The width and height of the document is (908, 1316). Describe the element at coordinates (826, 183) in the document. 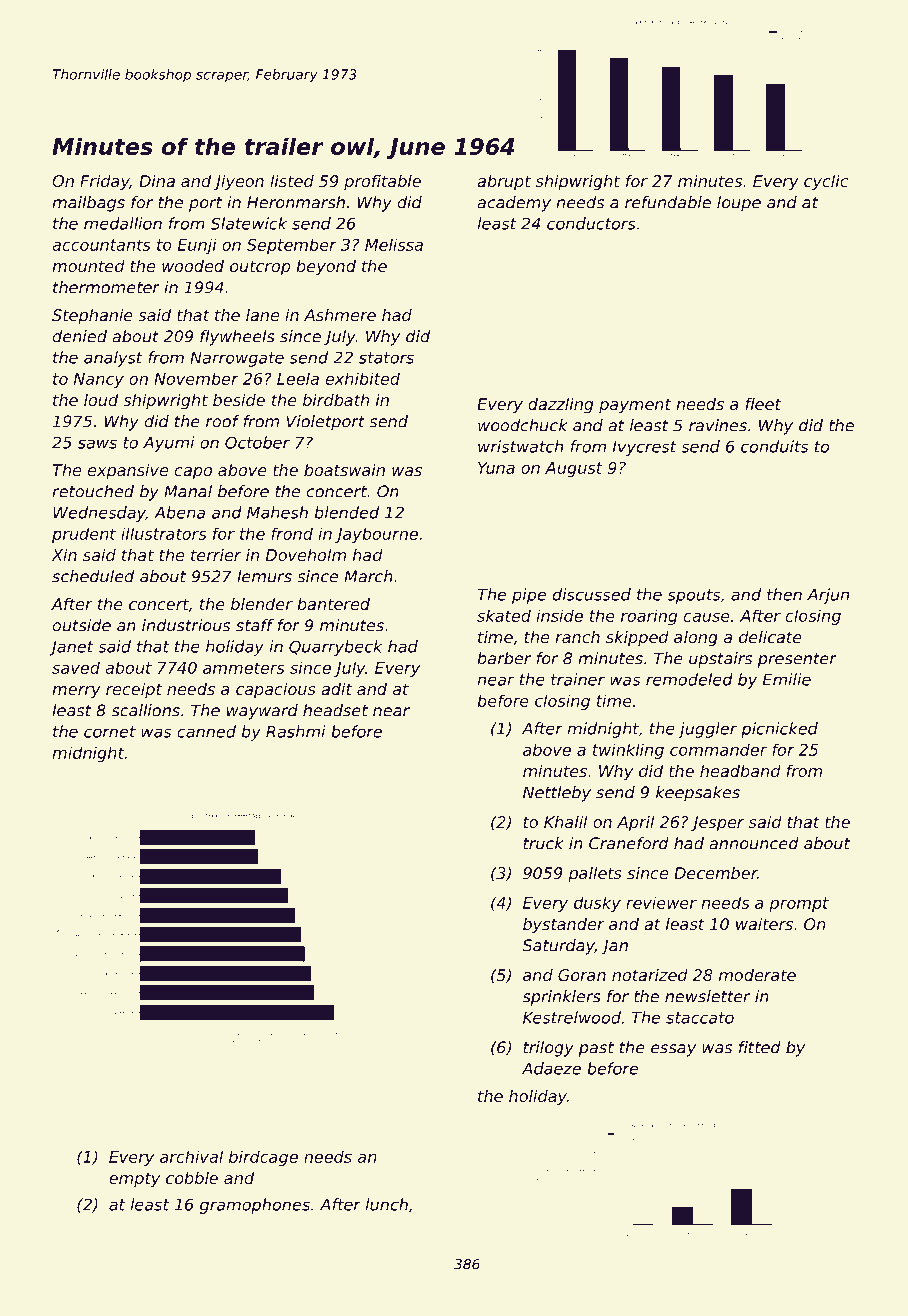

I see `cyclic` at that location.
